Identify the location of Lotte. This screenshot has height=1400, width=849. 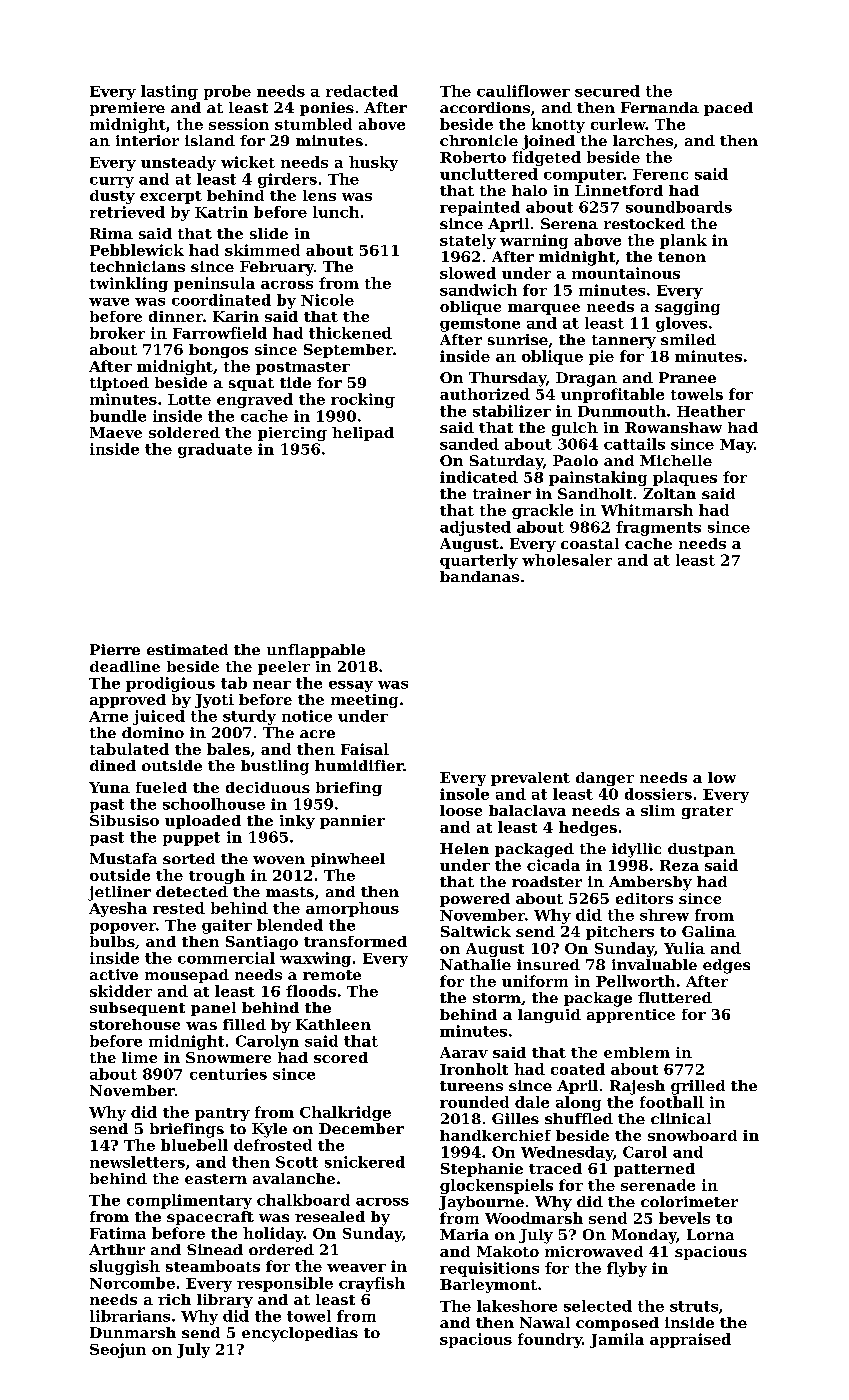
(189, 399).
